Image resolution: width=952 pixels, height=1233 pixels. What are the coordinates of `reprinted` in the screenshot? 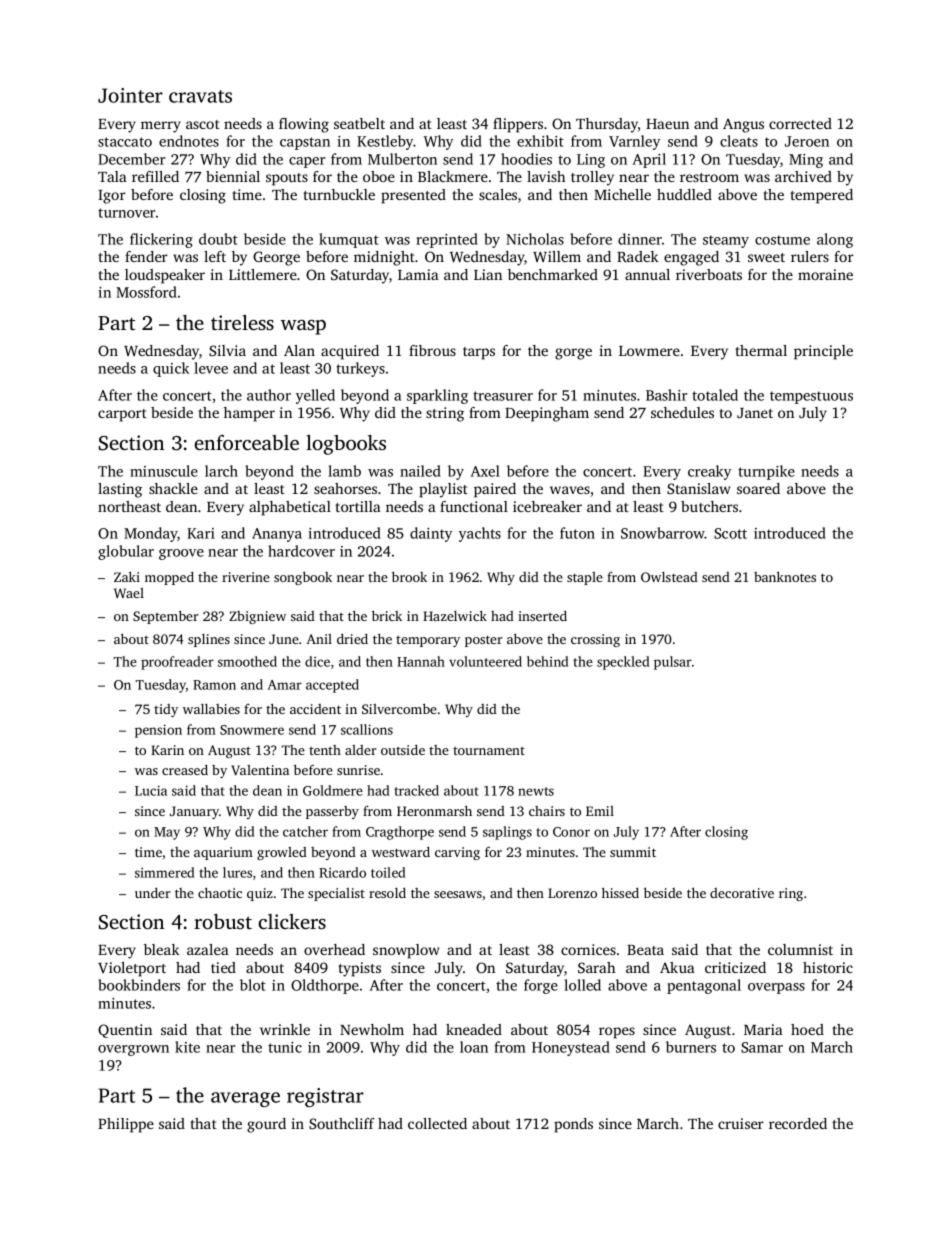 It's located at (447, 240).
